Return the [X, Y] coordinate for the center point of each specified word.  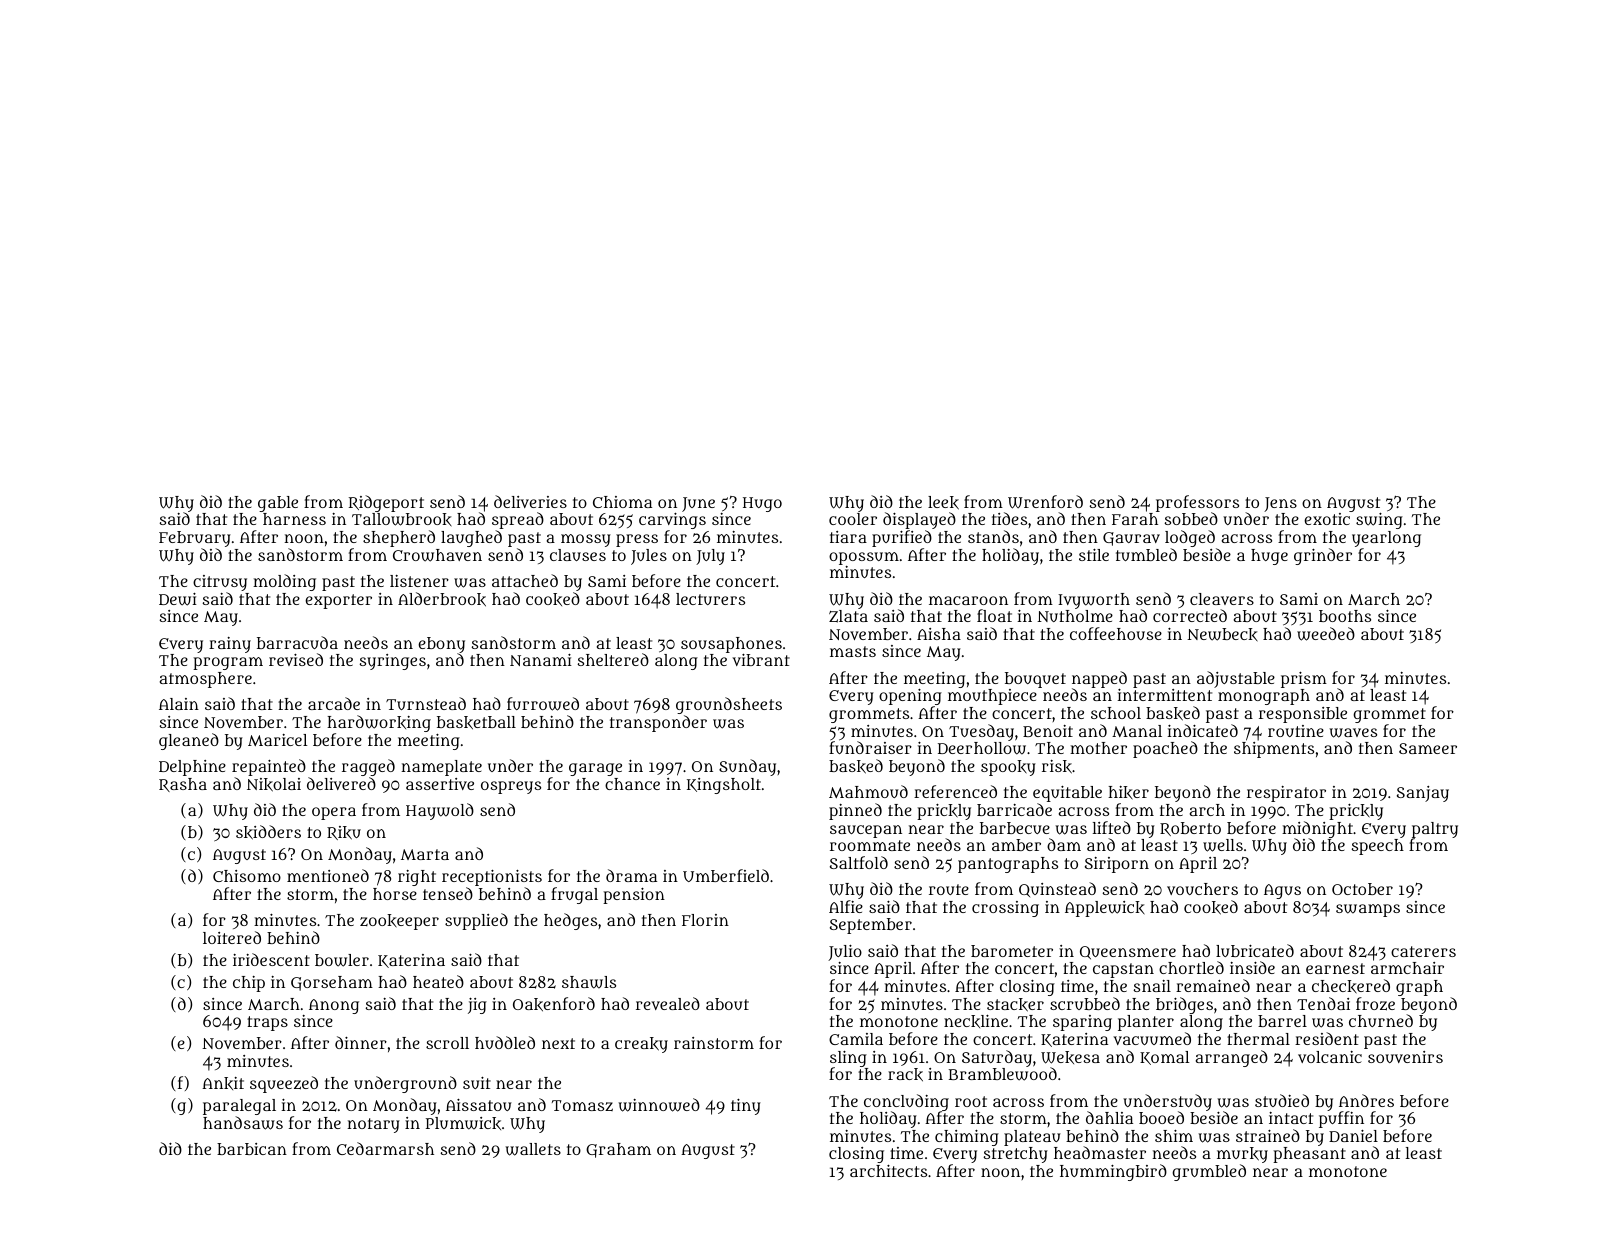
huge [1269, 557]
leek [943, 503]
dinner [361, 1042]
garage [595, 769]
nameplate [441, 768]
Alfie [846, 906]
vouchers [1202, 889]
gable [278, 504]
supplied [476, 921]
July [710, 557]
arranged [1232, 1058]
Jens [1280, 504]
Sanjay [1423, 794]
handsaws [243, 1123]
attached [525, 580]
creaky [641, 1045]
